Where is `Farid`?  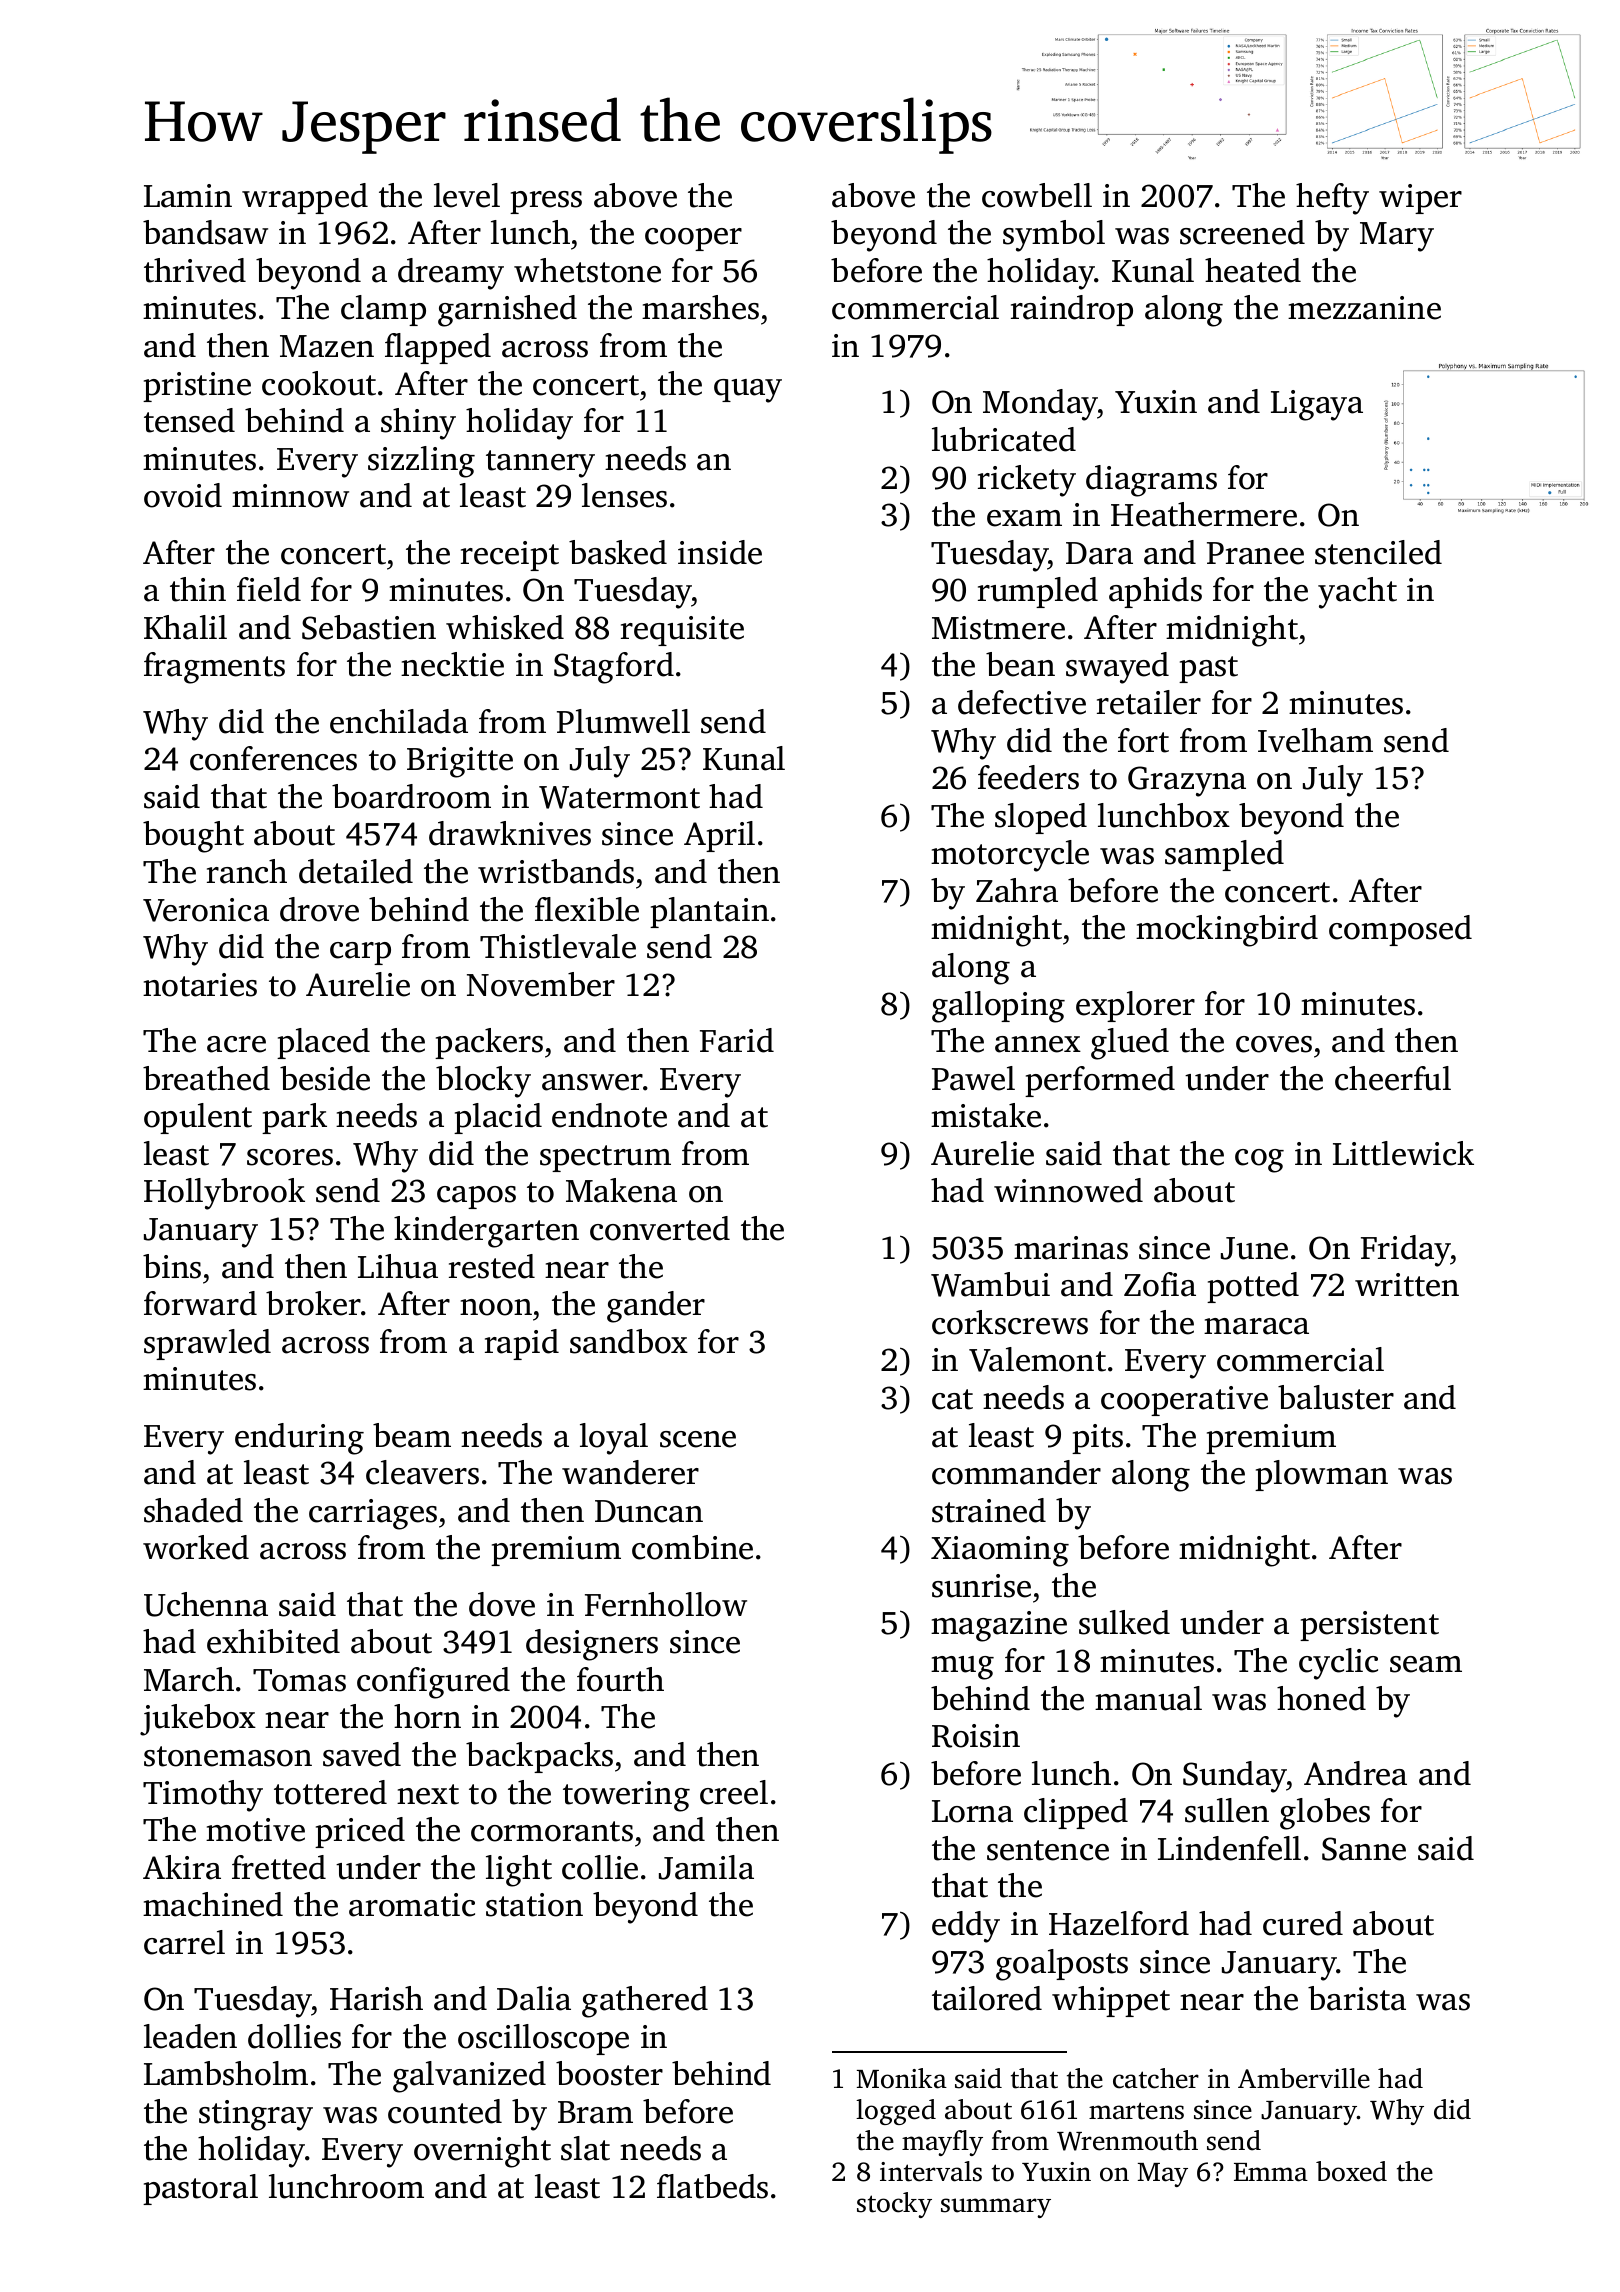 Farid is located at coordinates (737, 1040).
